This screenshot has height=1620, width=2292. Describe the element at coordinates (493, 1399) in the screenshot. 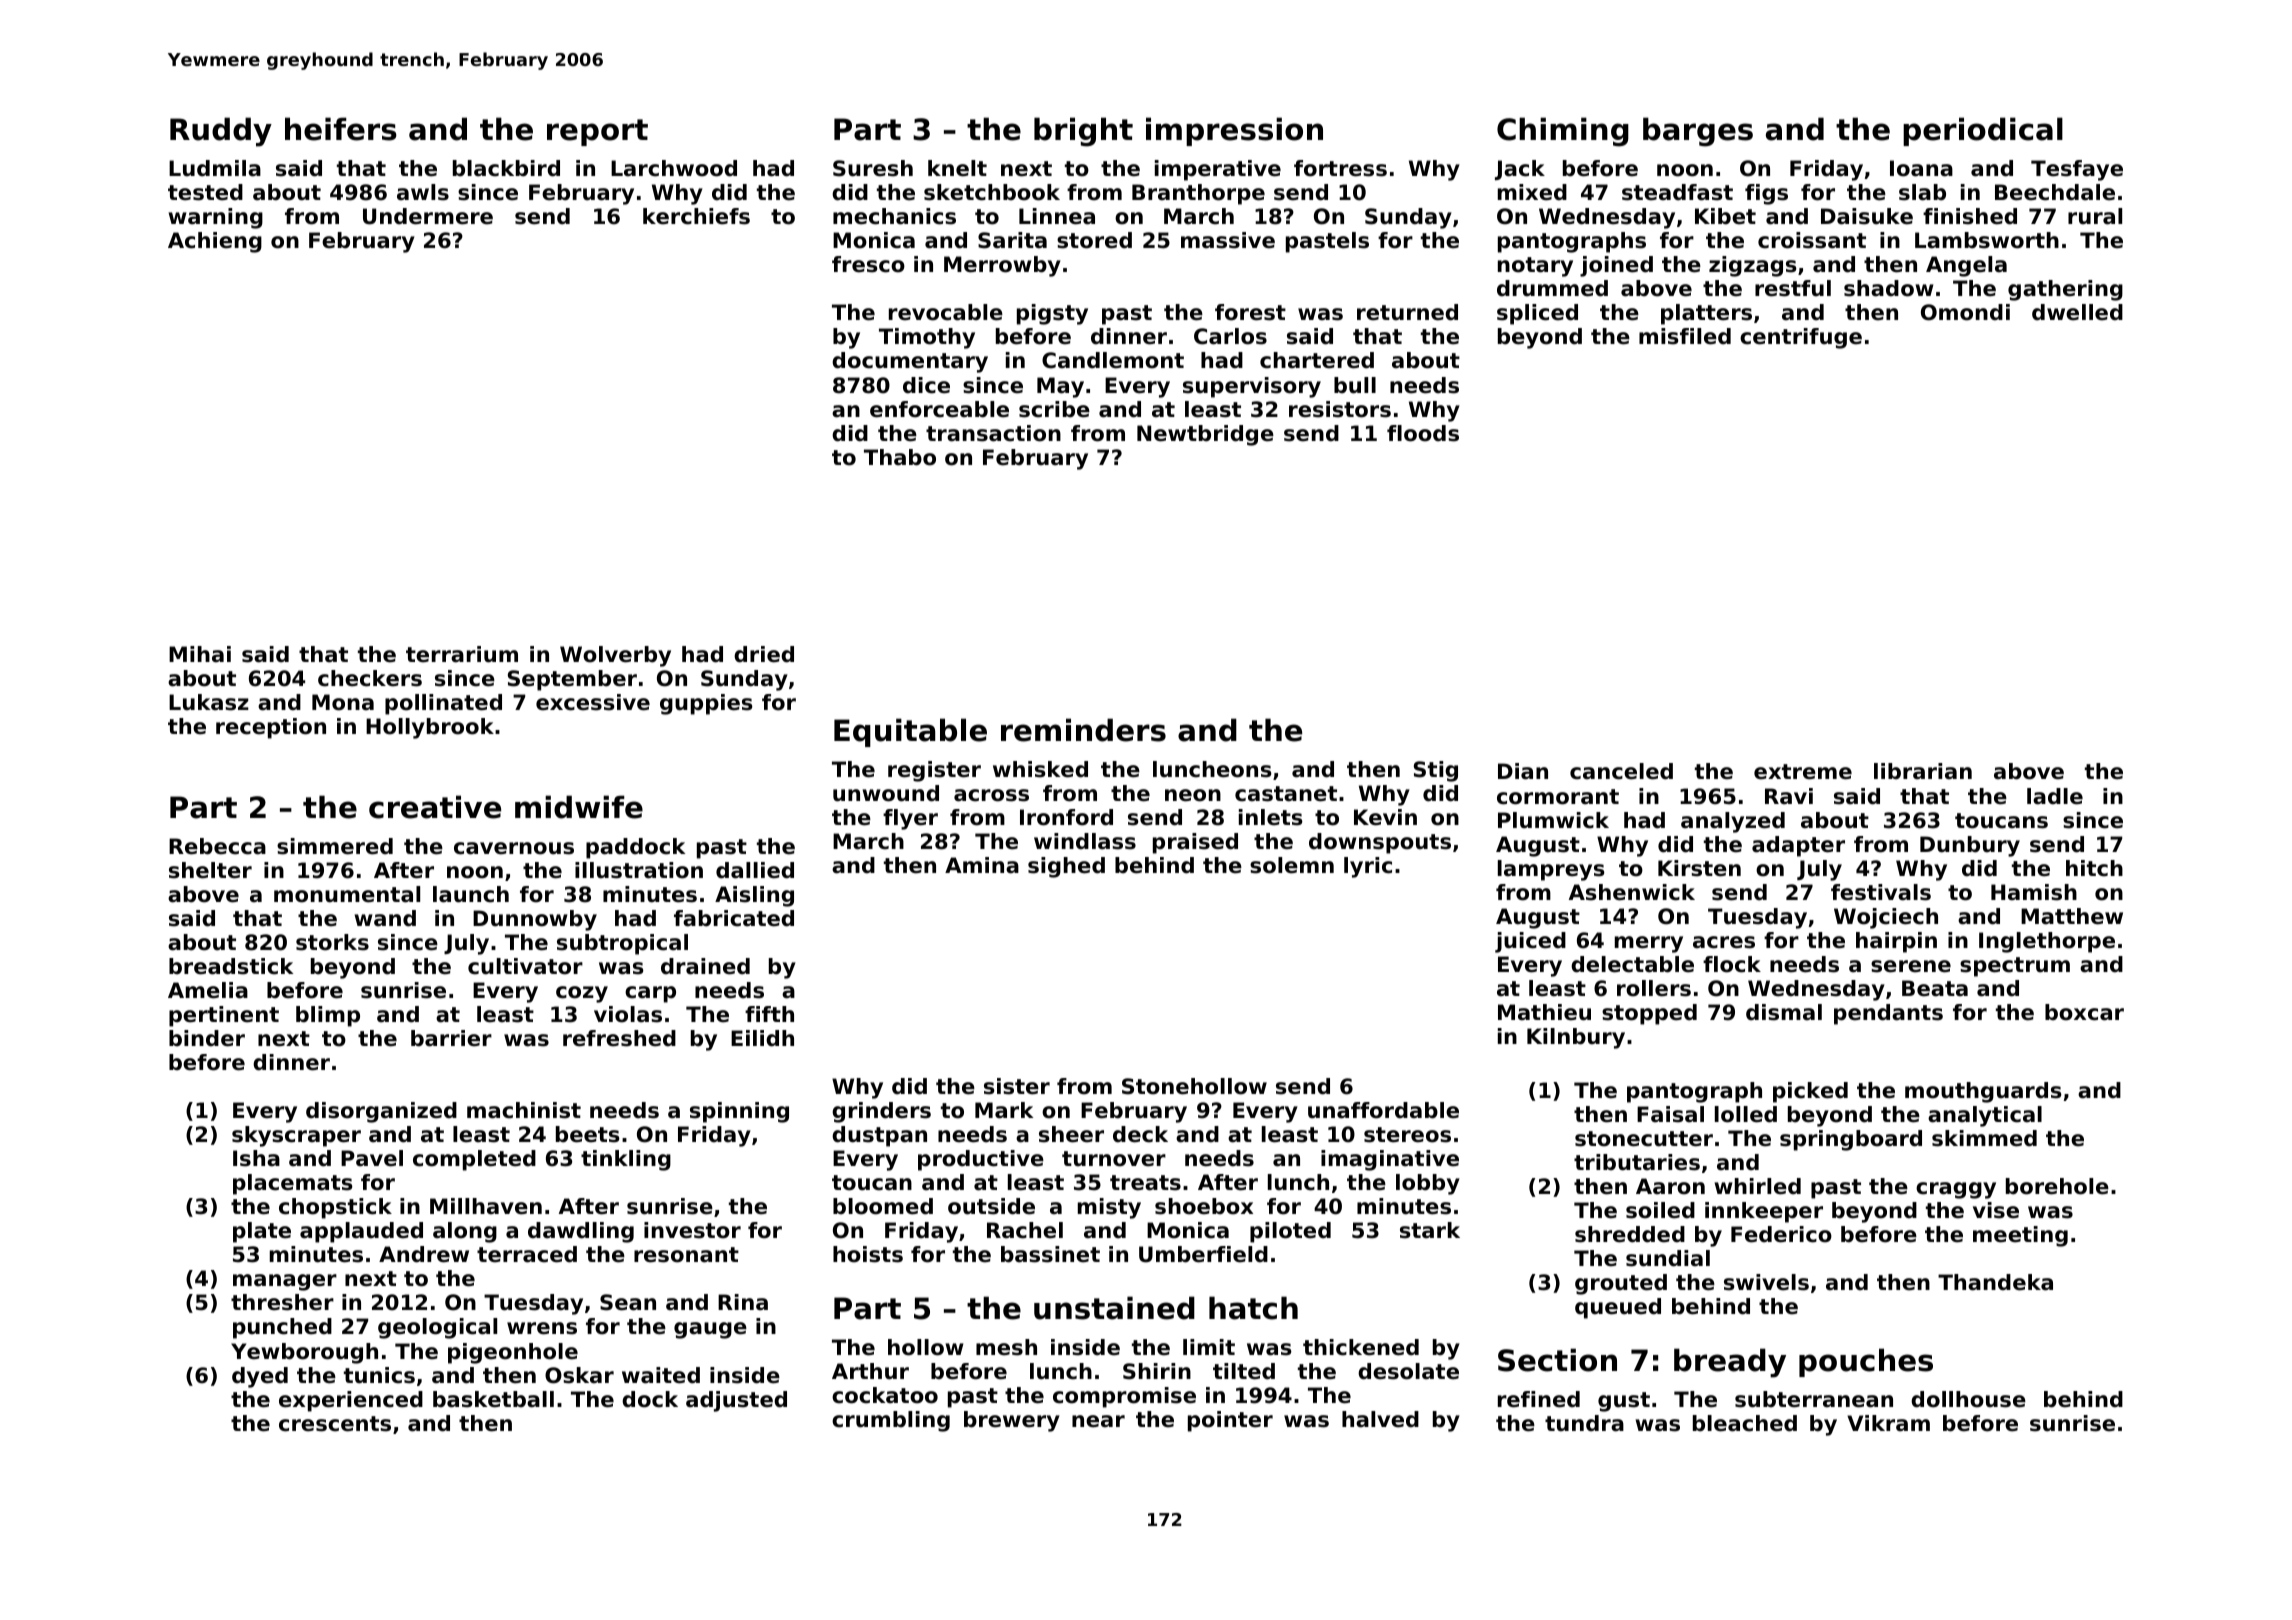

I see `basketball` at that location.
